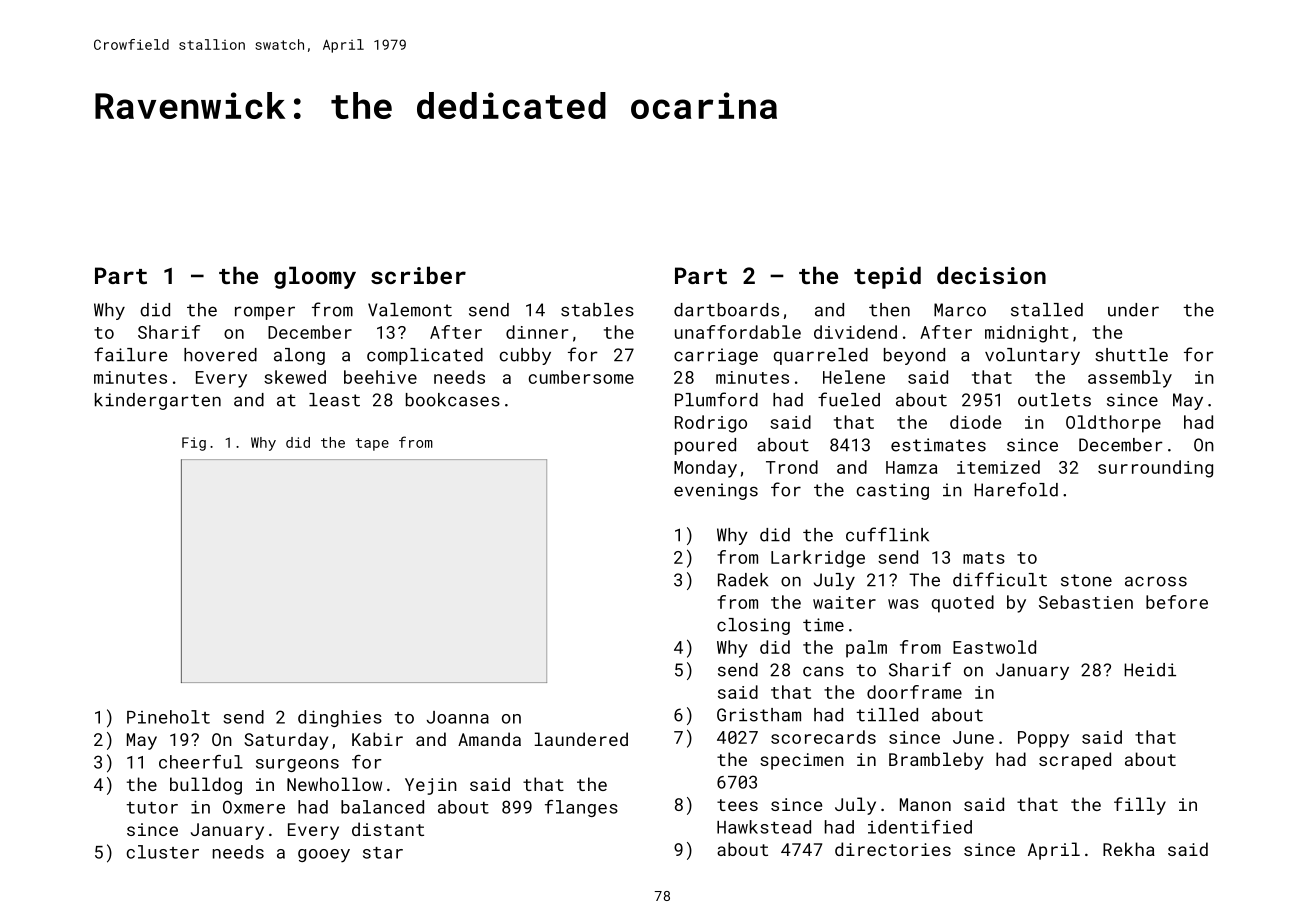  What do you see at coordinates (887, 715) in the screenshot?
I see `tilled` at bounding box center [887, 715].
